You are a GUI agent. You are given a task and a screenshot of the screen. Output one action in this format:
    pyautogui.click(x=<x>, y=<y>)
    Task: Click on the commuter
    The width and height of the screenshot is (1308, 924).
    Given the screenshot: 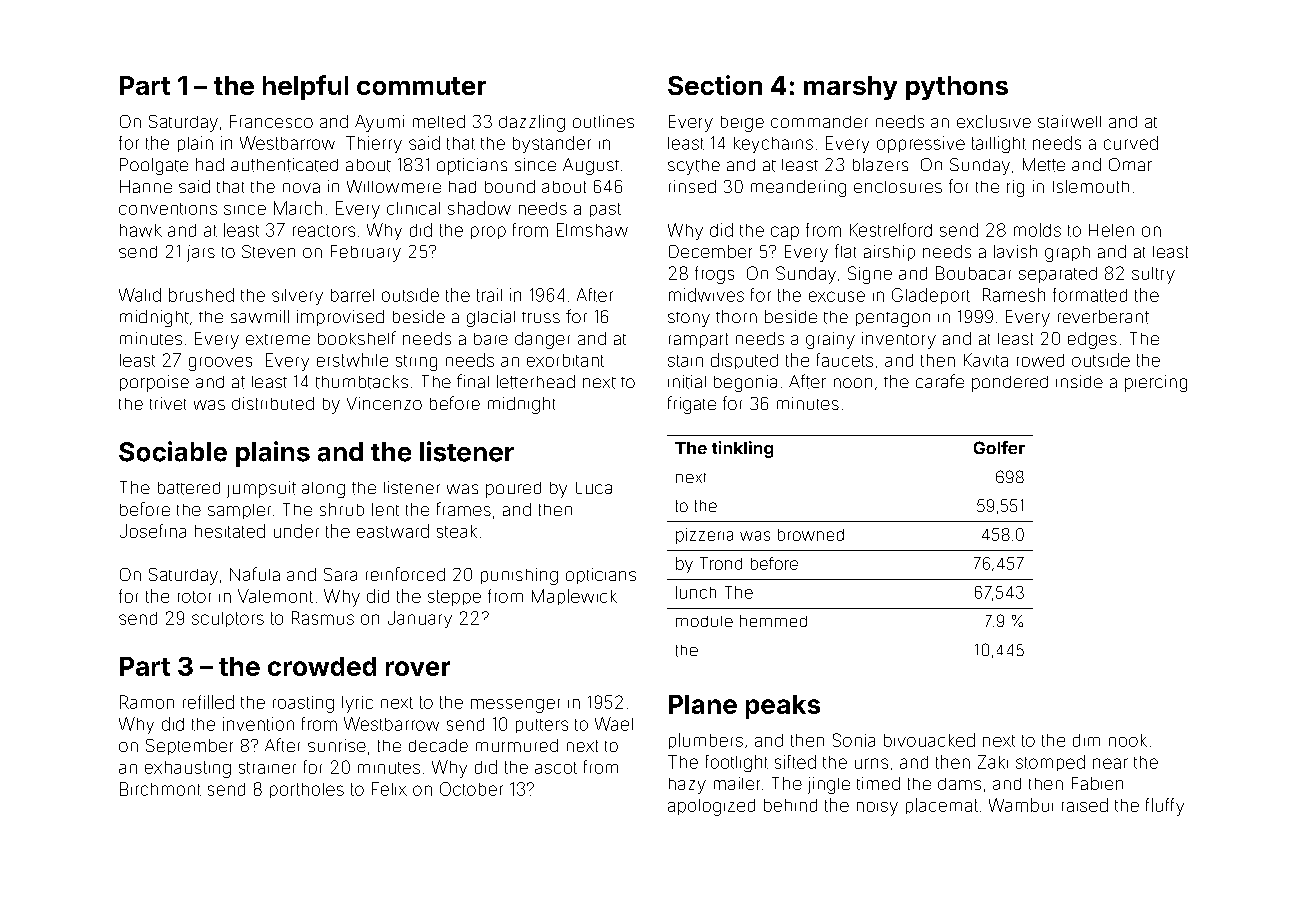 What is the action you would take?
    pyautogui.click(x=421, y=86)
